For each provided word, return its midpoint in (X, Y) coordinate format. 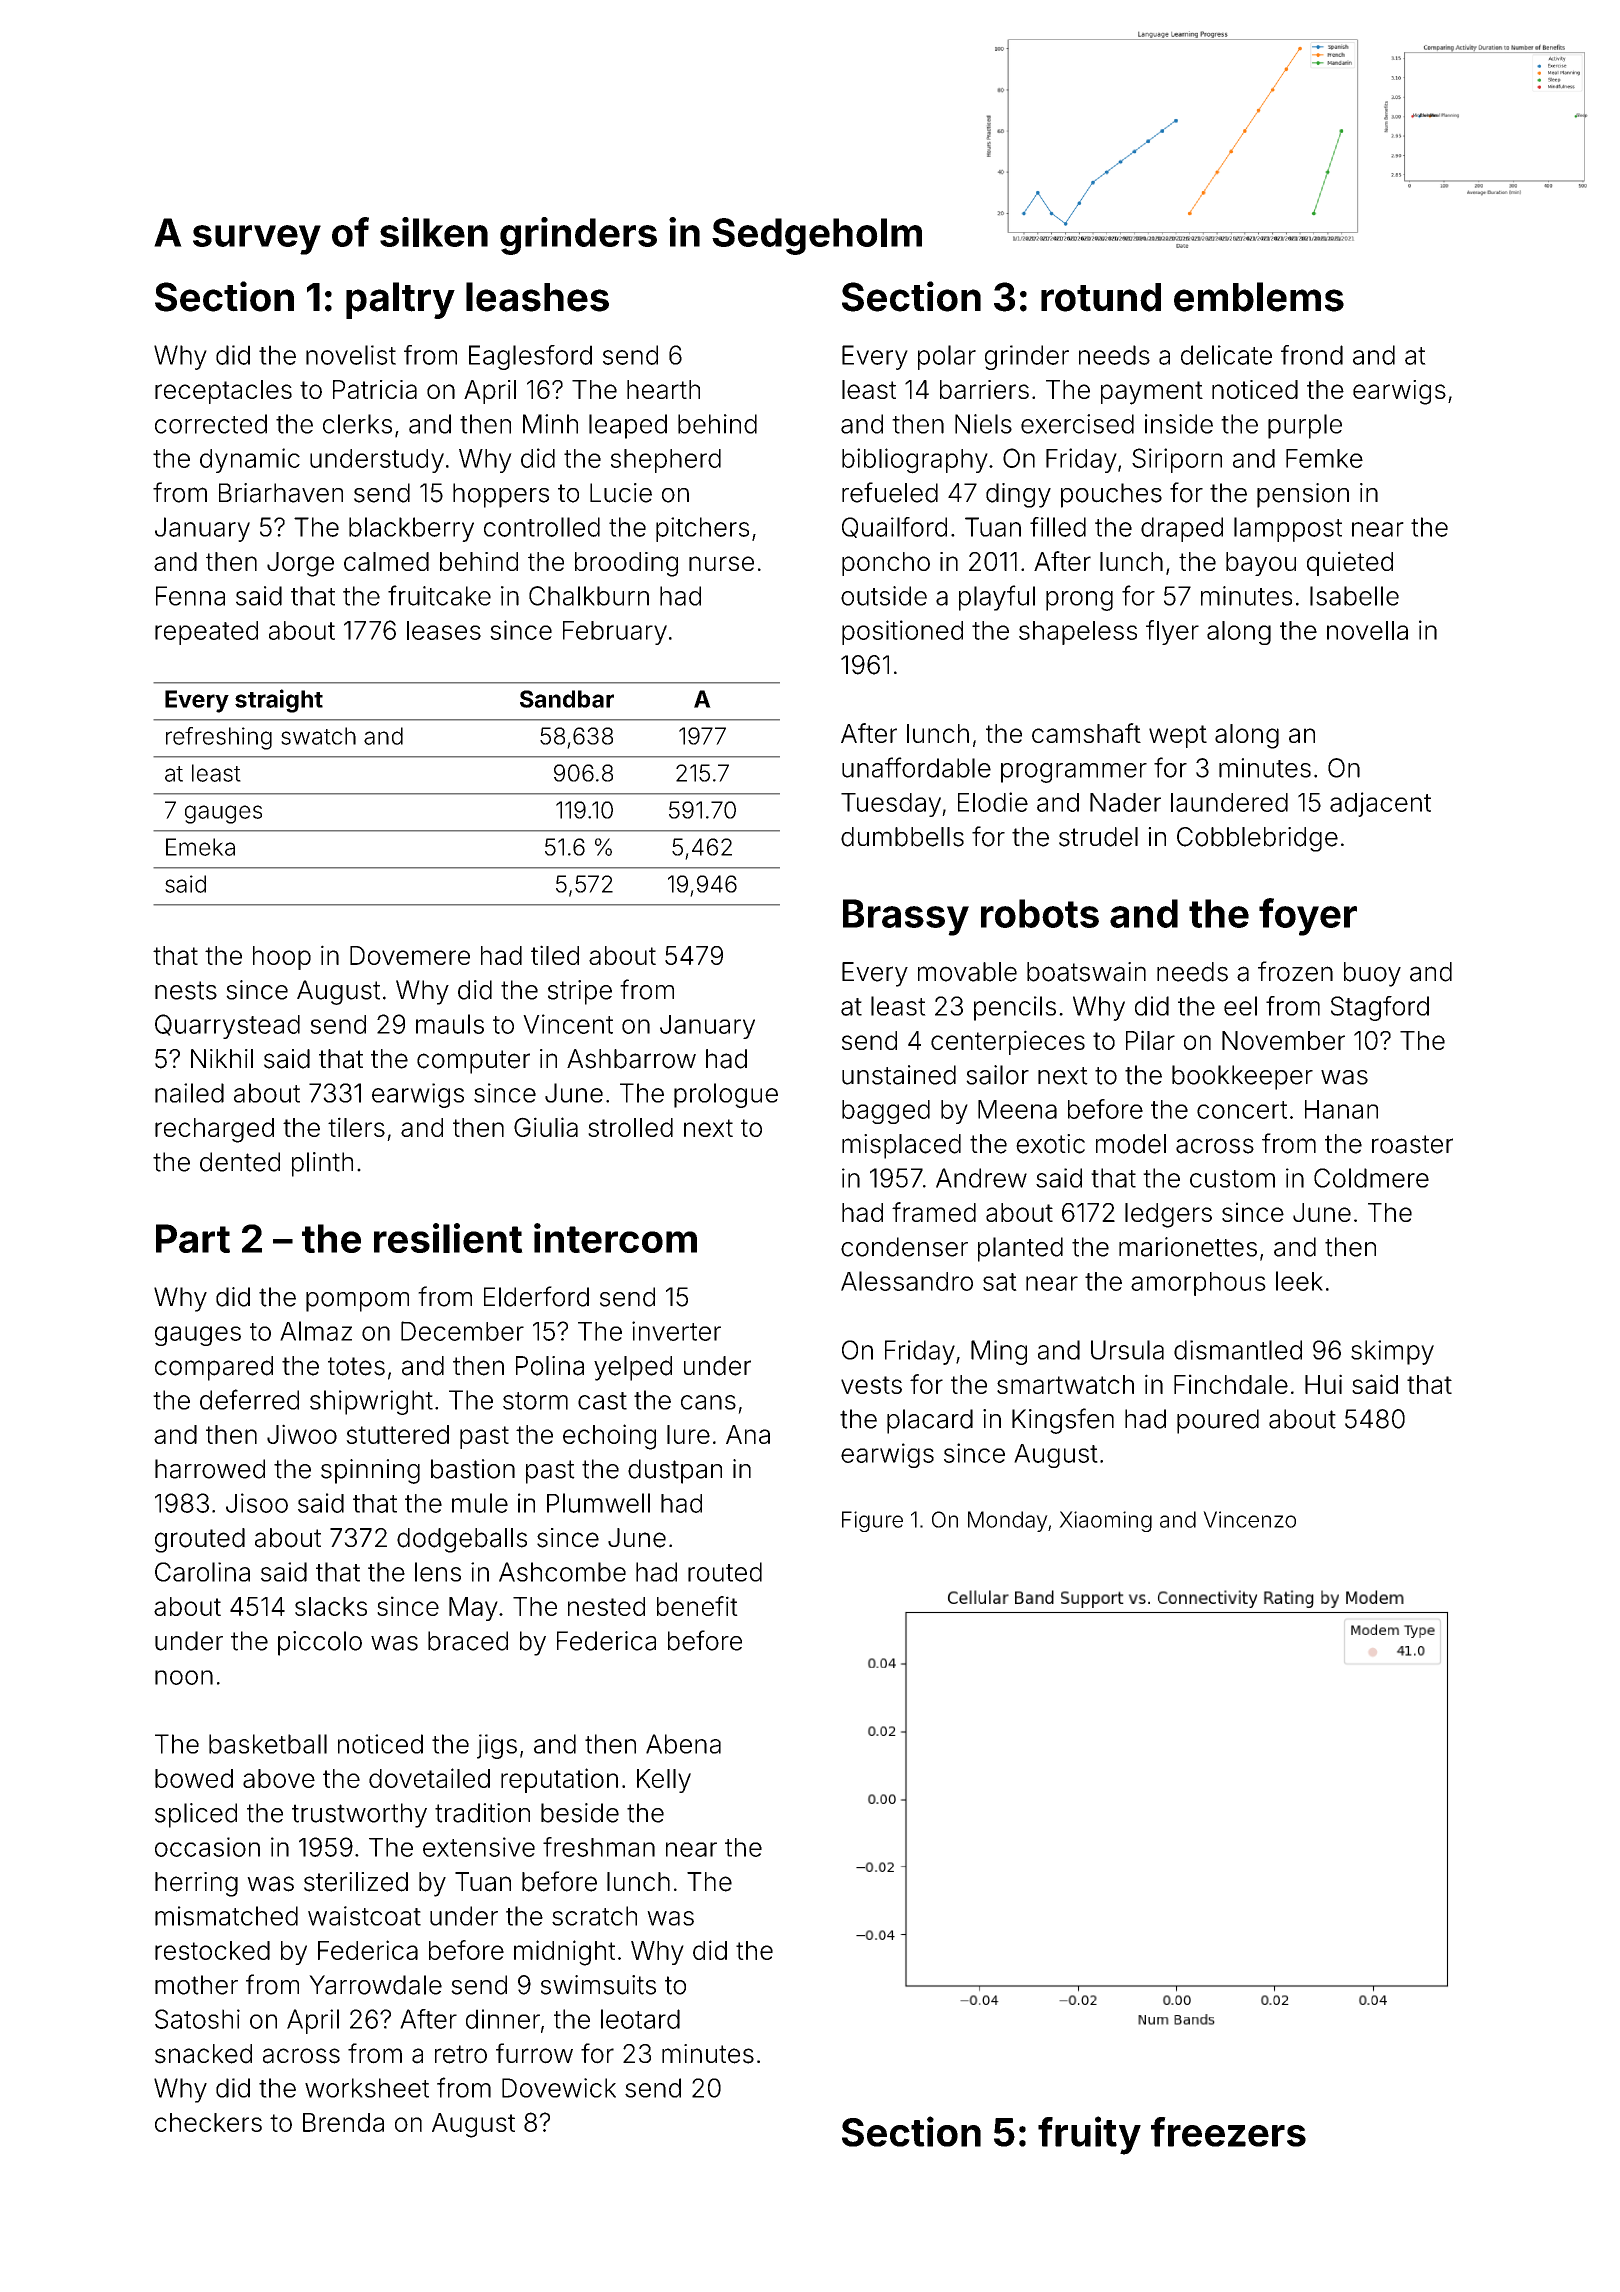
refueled (890, 492)
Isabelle (1354, 596)
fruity (1089, 2135)
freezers (1228, 2132)
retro (461, 2054)
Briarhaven (281, 493)
